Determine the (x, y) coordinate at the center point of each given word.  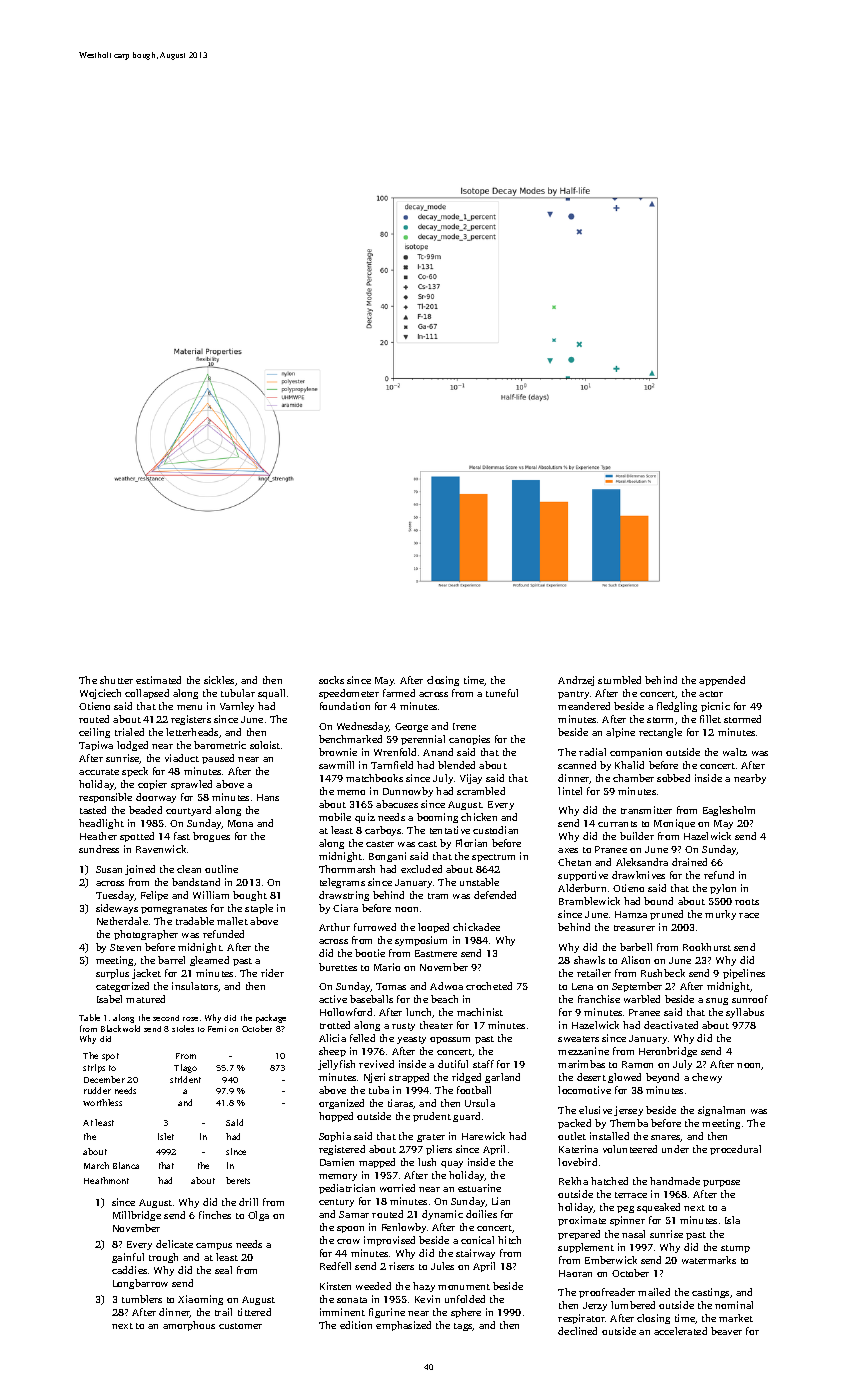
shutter (116, 680)
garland (502, 1078)
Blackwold (120, 1028)
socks (331, 680)
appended (722, 681)
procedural (735, 1150)
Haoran (575, 1273)
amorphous (189, 1326)
